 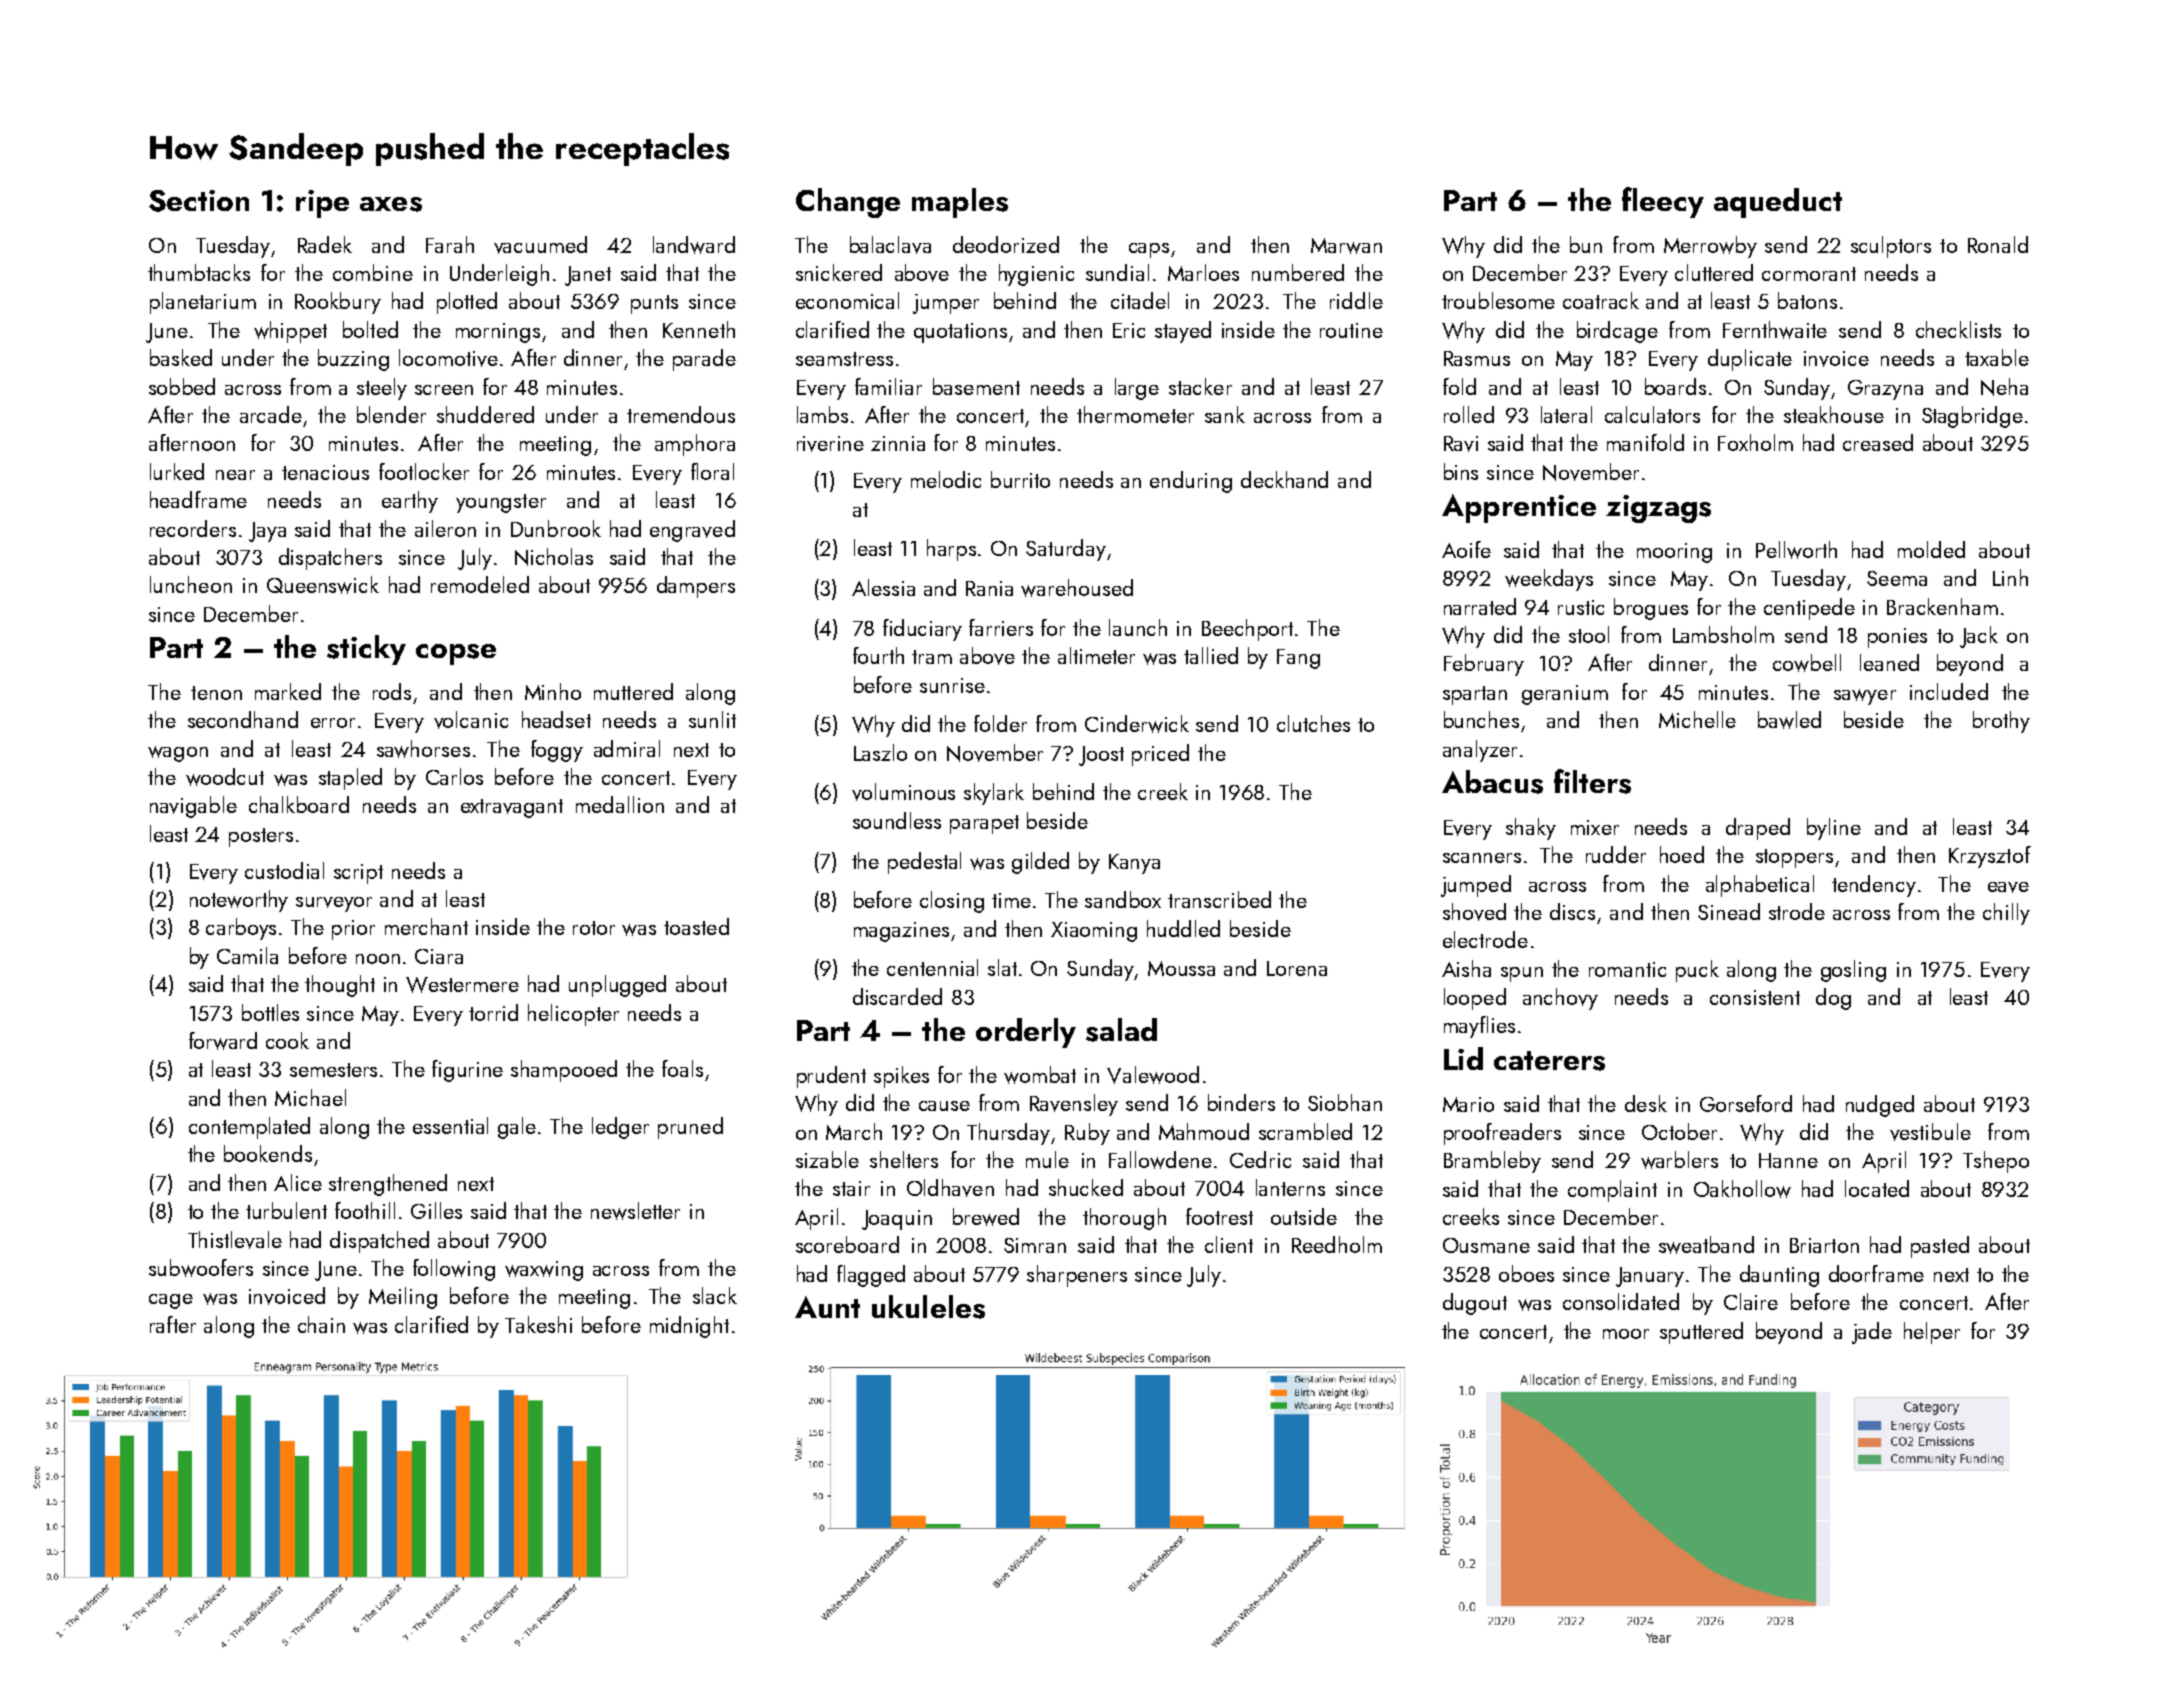 What do you see at coordinates (1853, 971) in the page?
I see `gosling` at bounding box center [1853, 971].
